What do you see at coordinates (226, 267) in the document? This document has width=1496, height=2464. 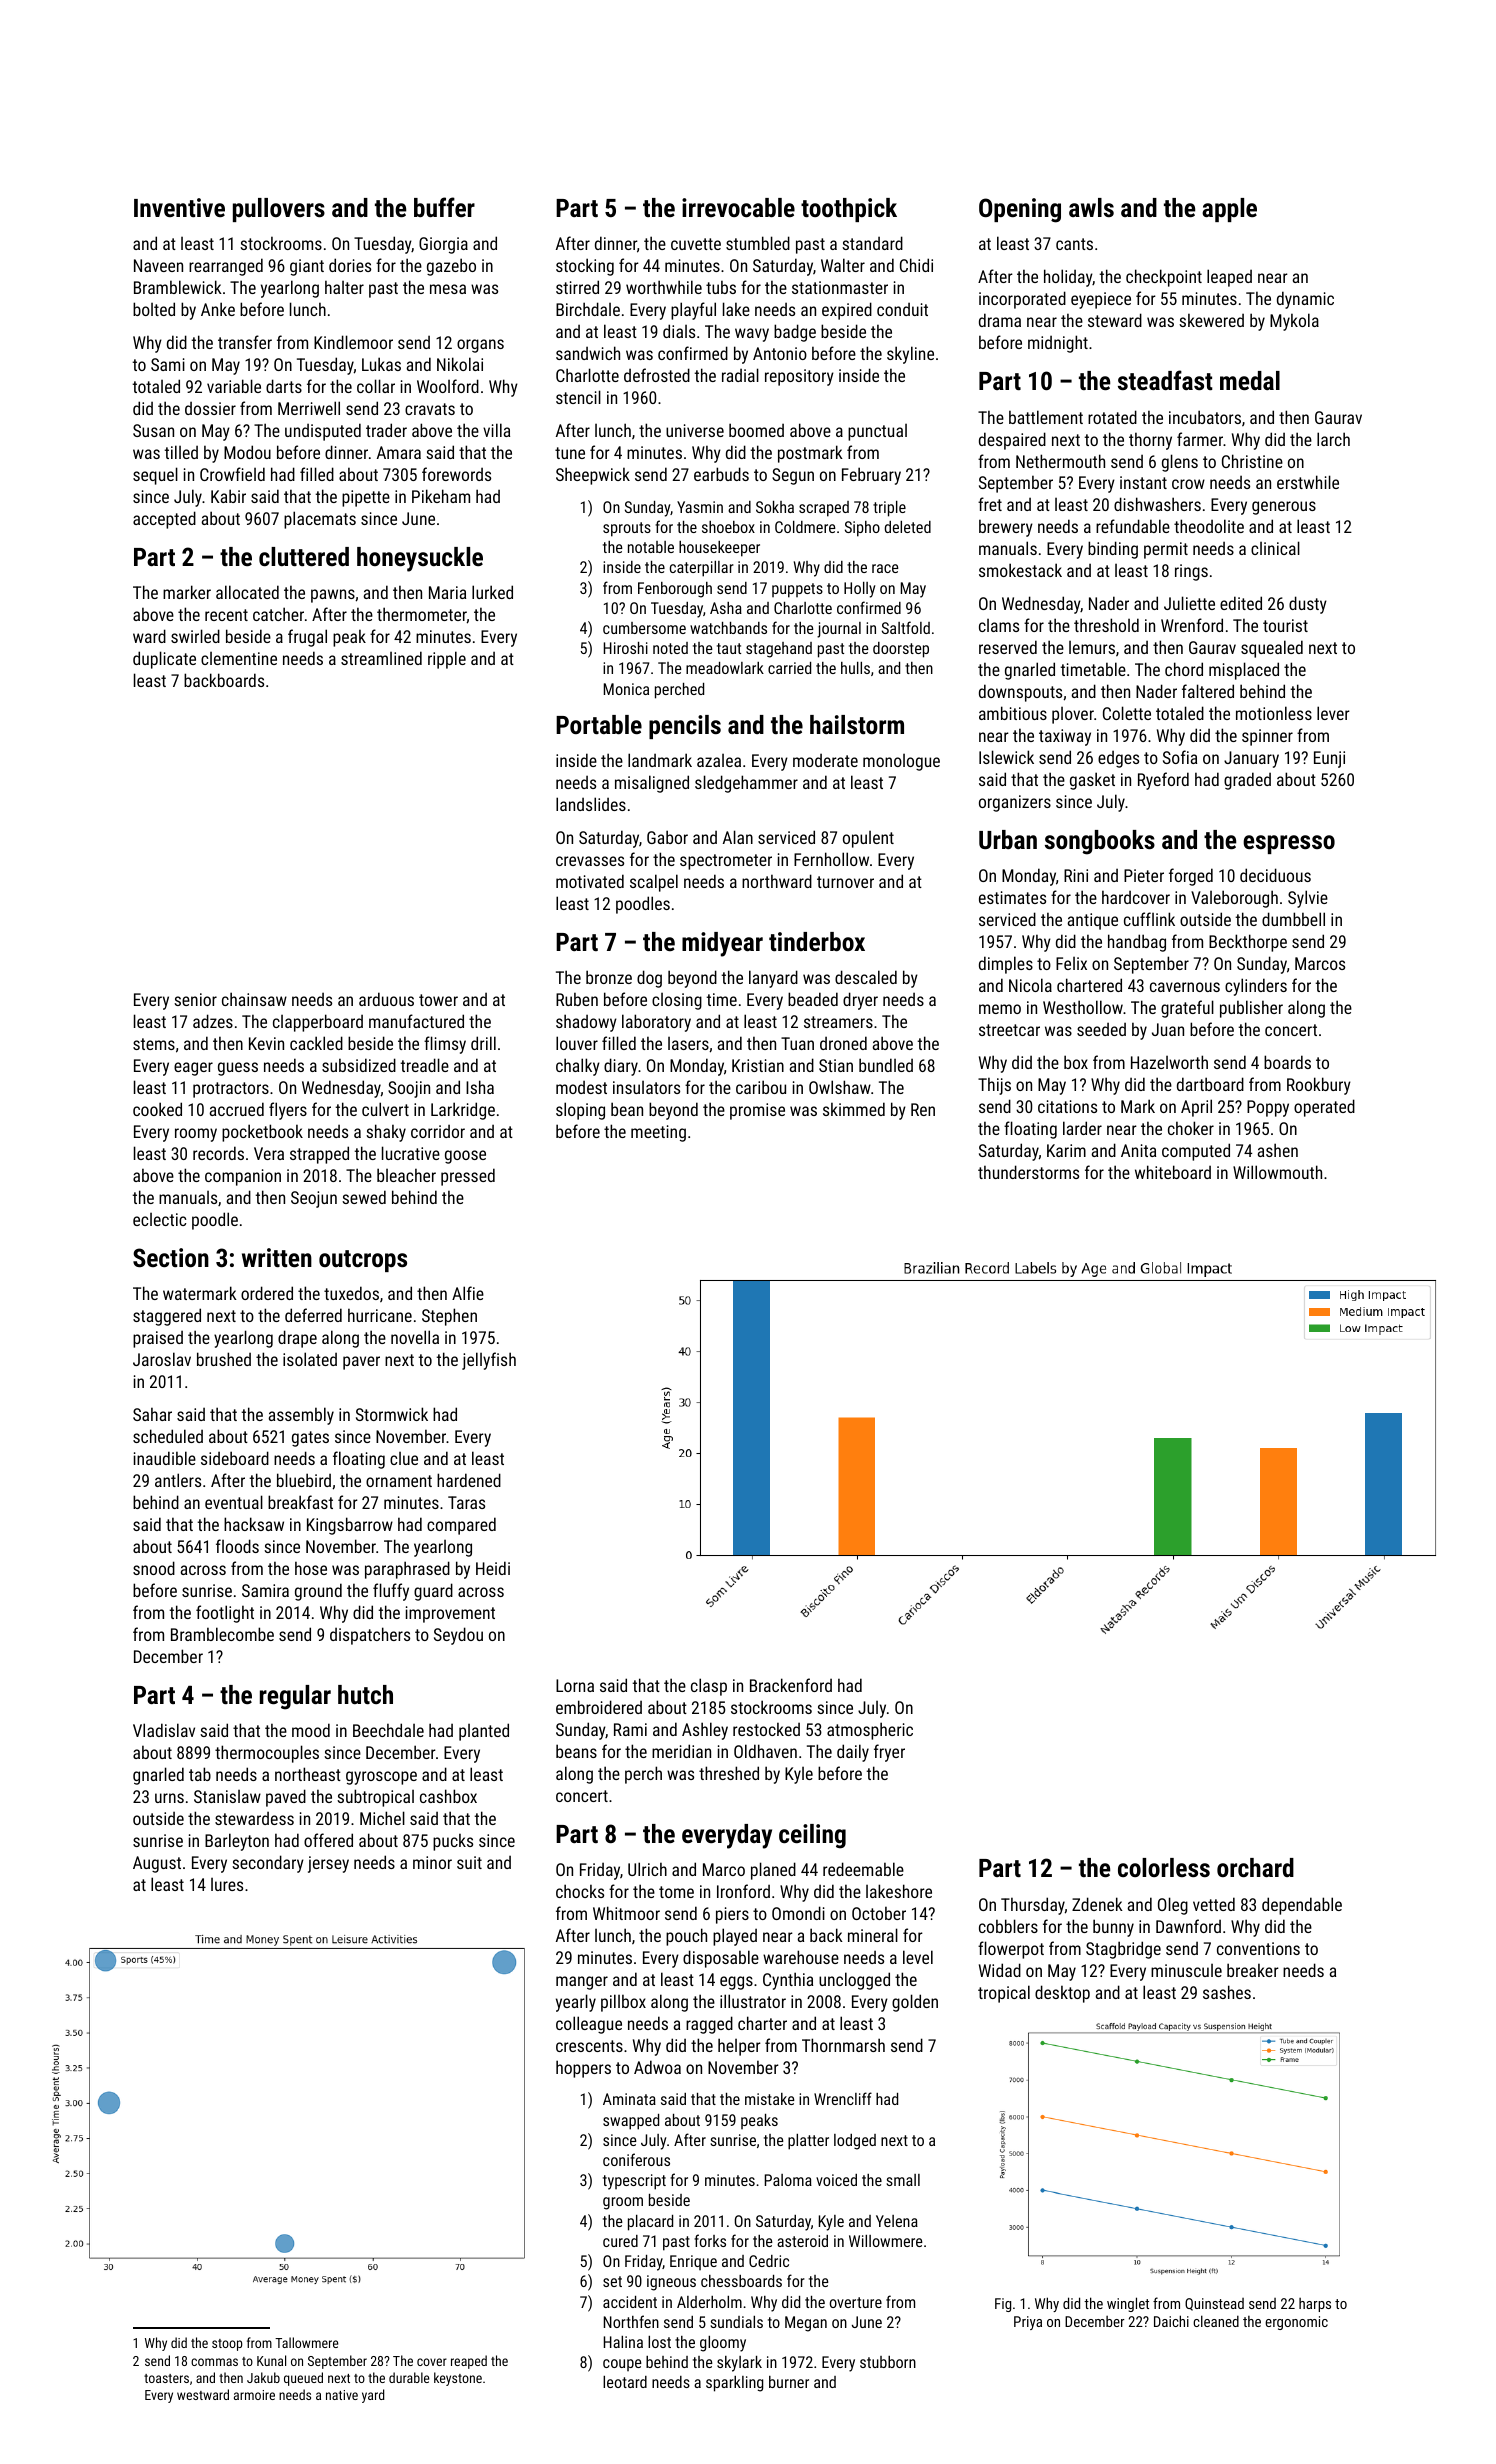 I see `rearranged` at bounding box center [226, 267].
